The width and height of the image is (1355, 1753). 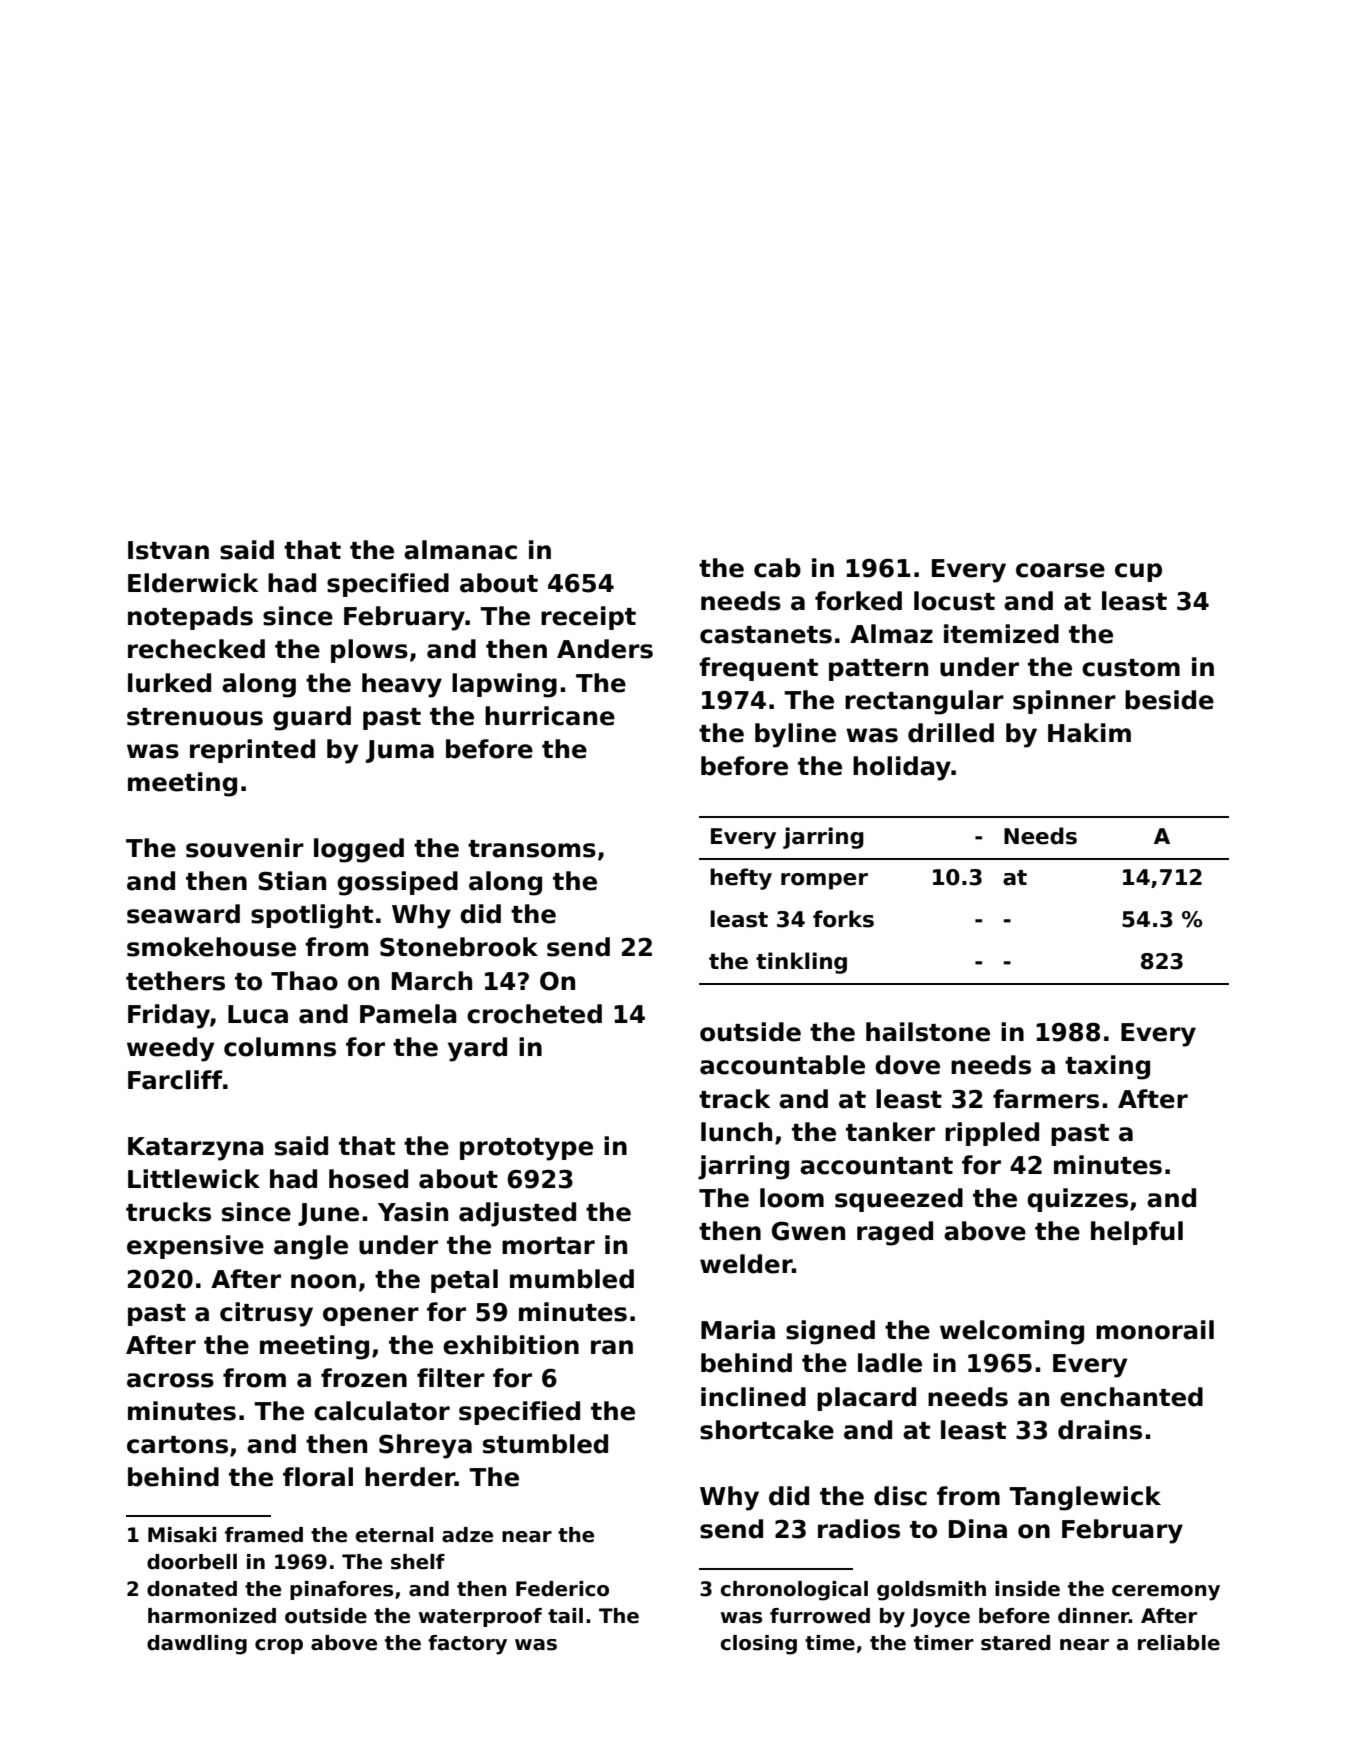 What do you see at coordinates (777, 568) in the image?
I see `cab` at bounding box center [777, 568].
